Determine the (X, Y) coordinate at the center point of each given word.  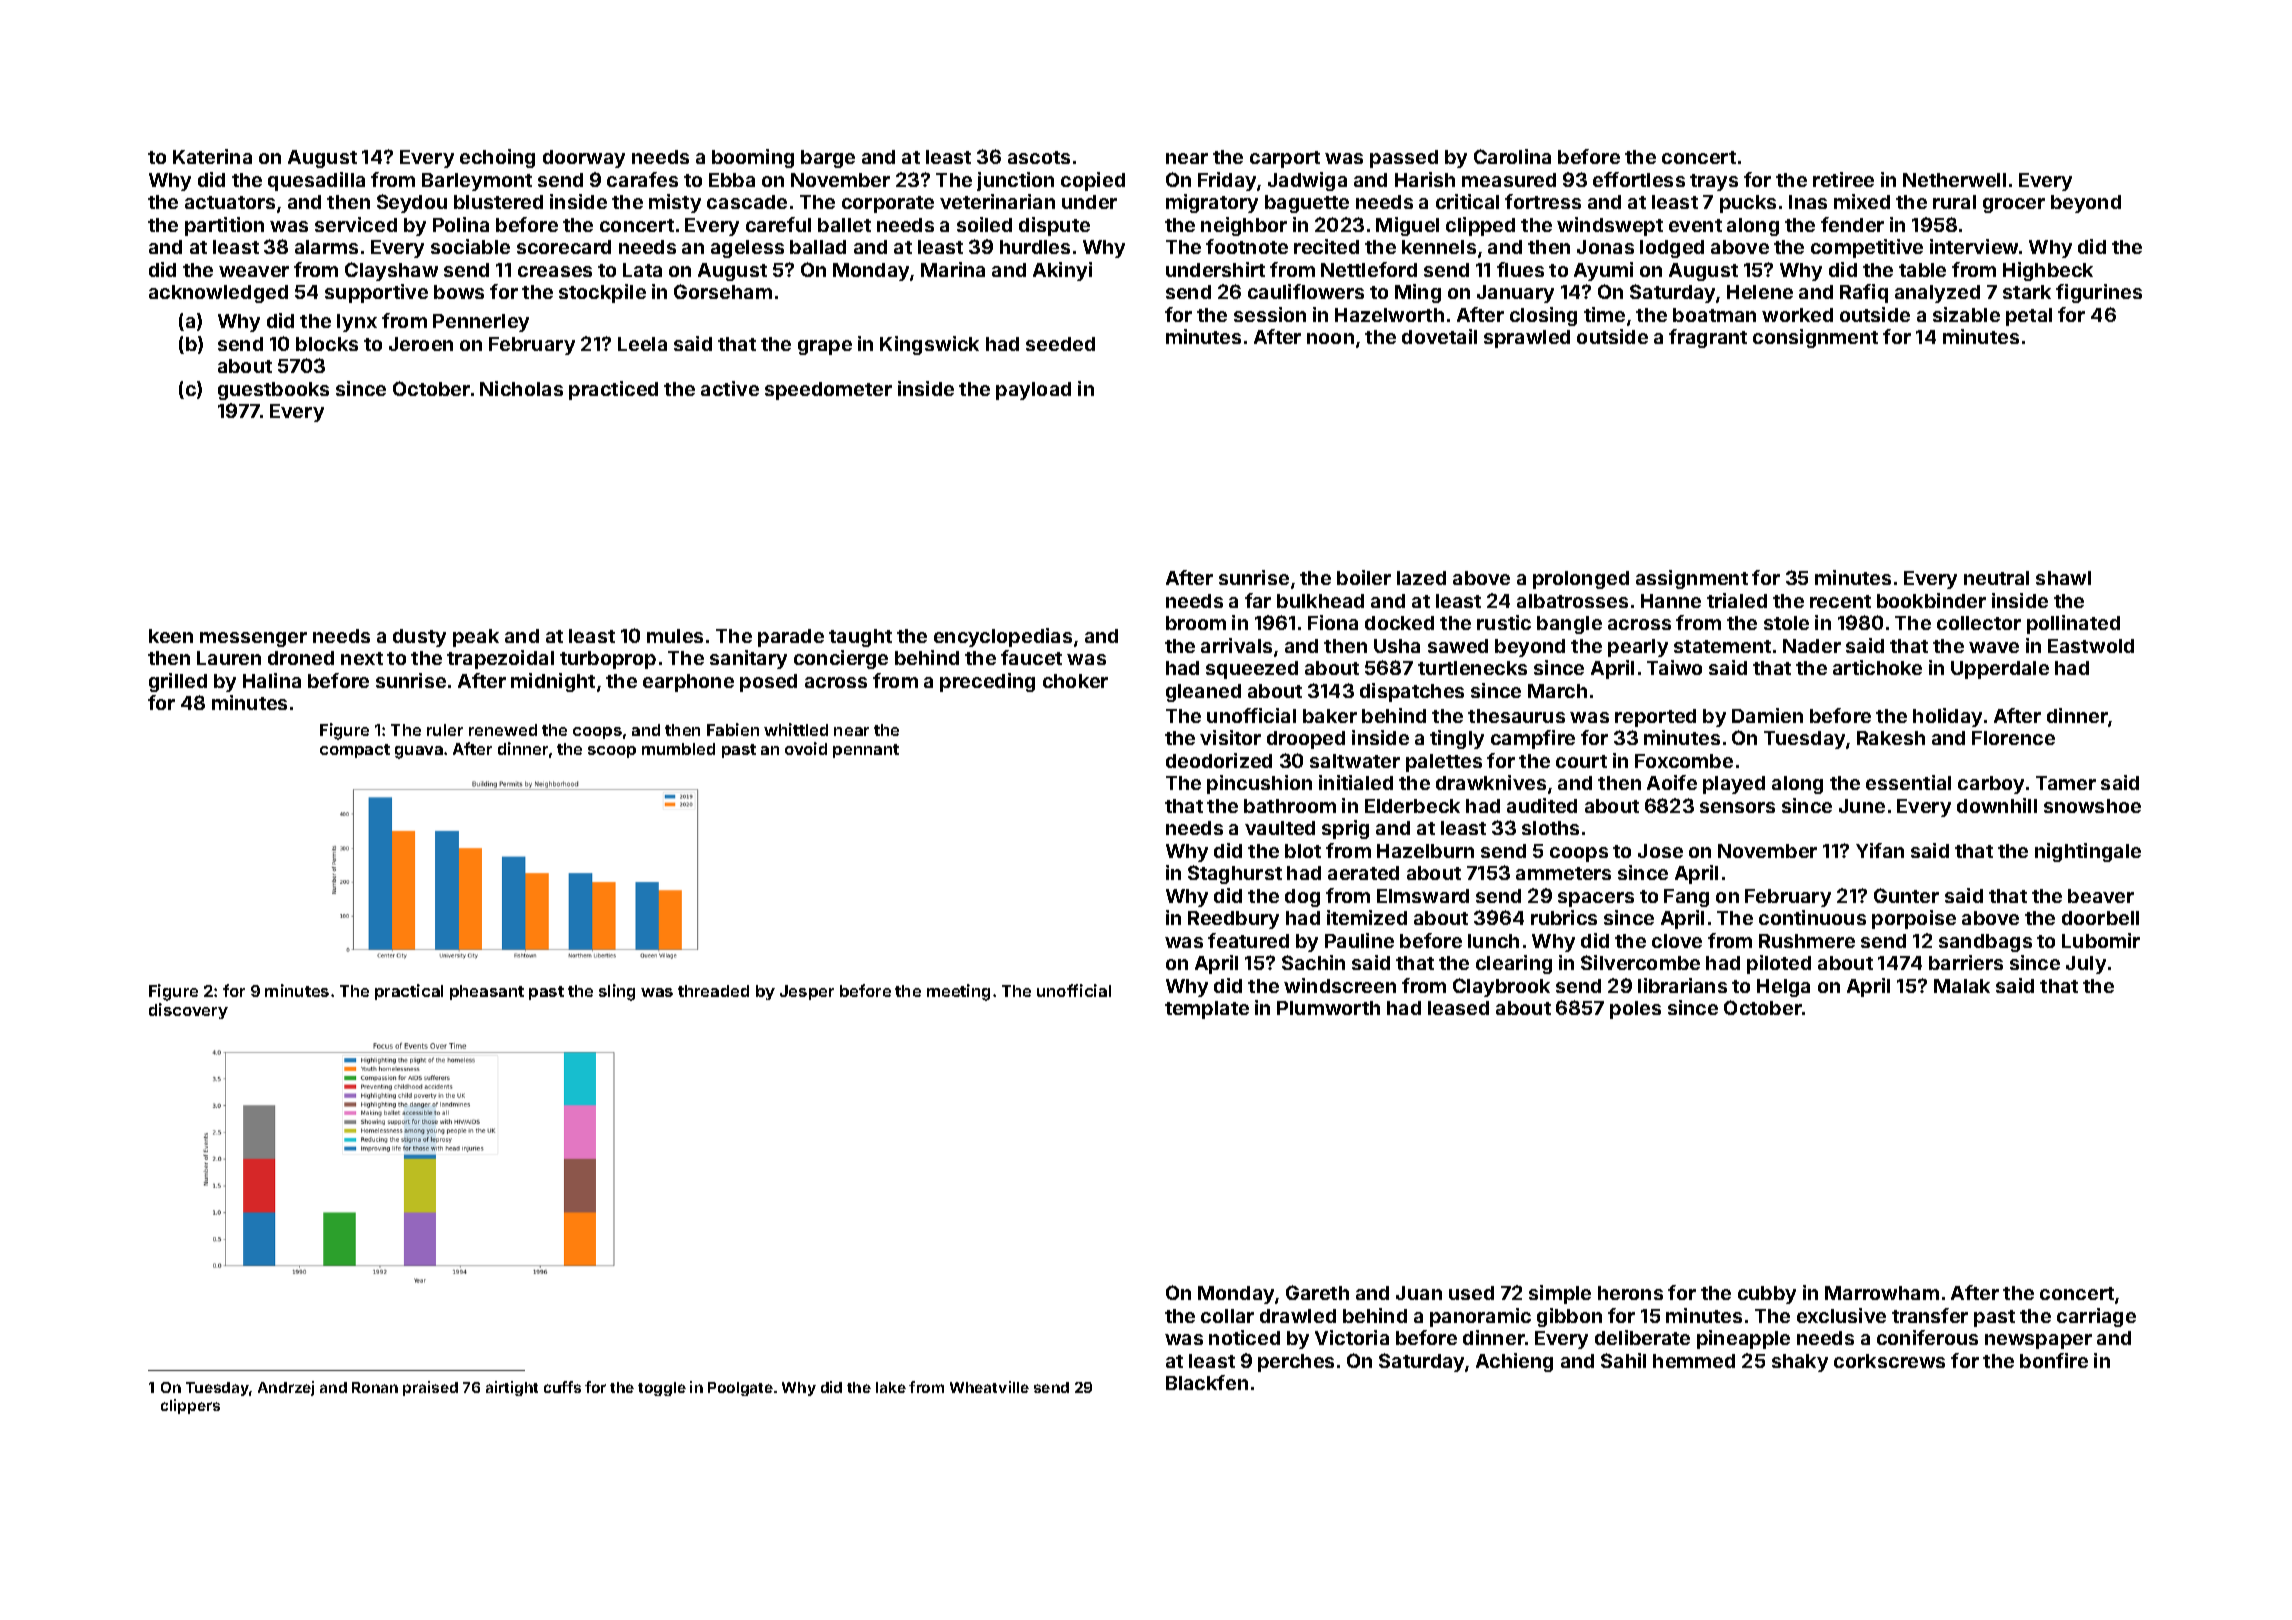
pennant (866, 751)
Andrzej (286, 1388)
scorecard (564, 247)
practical (409, 992)
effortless (1639, 179)
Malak (1962, 986)
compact (355, 751)
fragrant (1708, 338)
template (1207, 1010)
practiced (613, 390)
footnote (1247, 246)
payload (1033, 391)
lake (891, 1387)
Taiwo (1674, 667)
